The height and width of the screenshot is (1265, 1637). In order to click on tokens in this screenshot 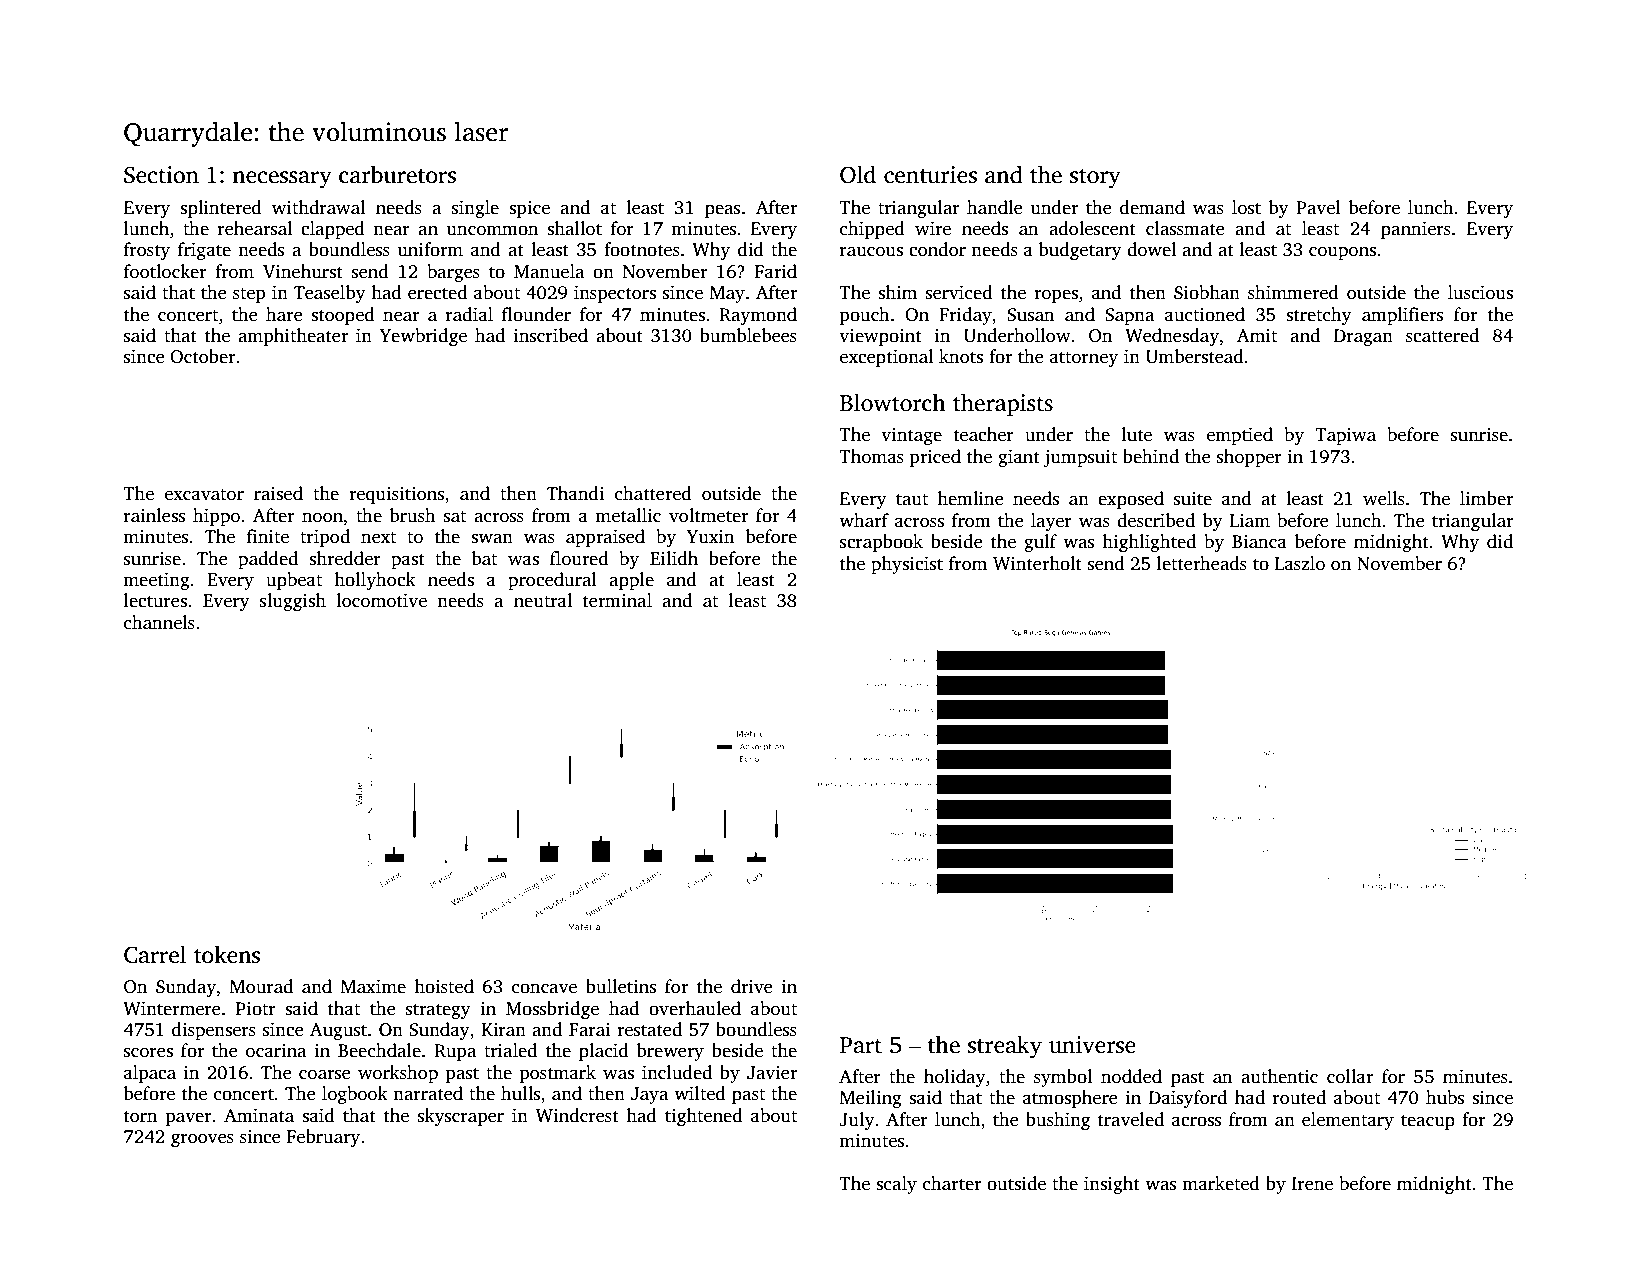, I will do `click(227, 954)`.
